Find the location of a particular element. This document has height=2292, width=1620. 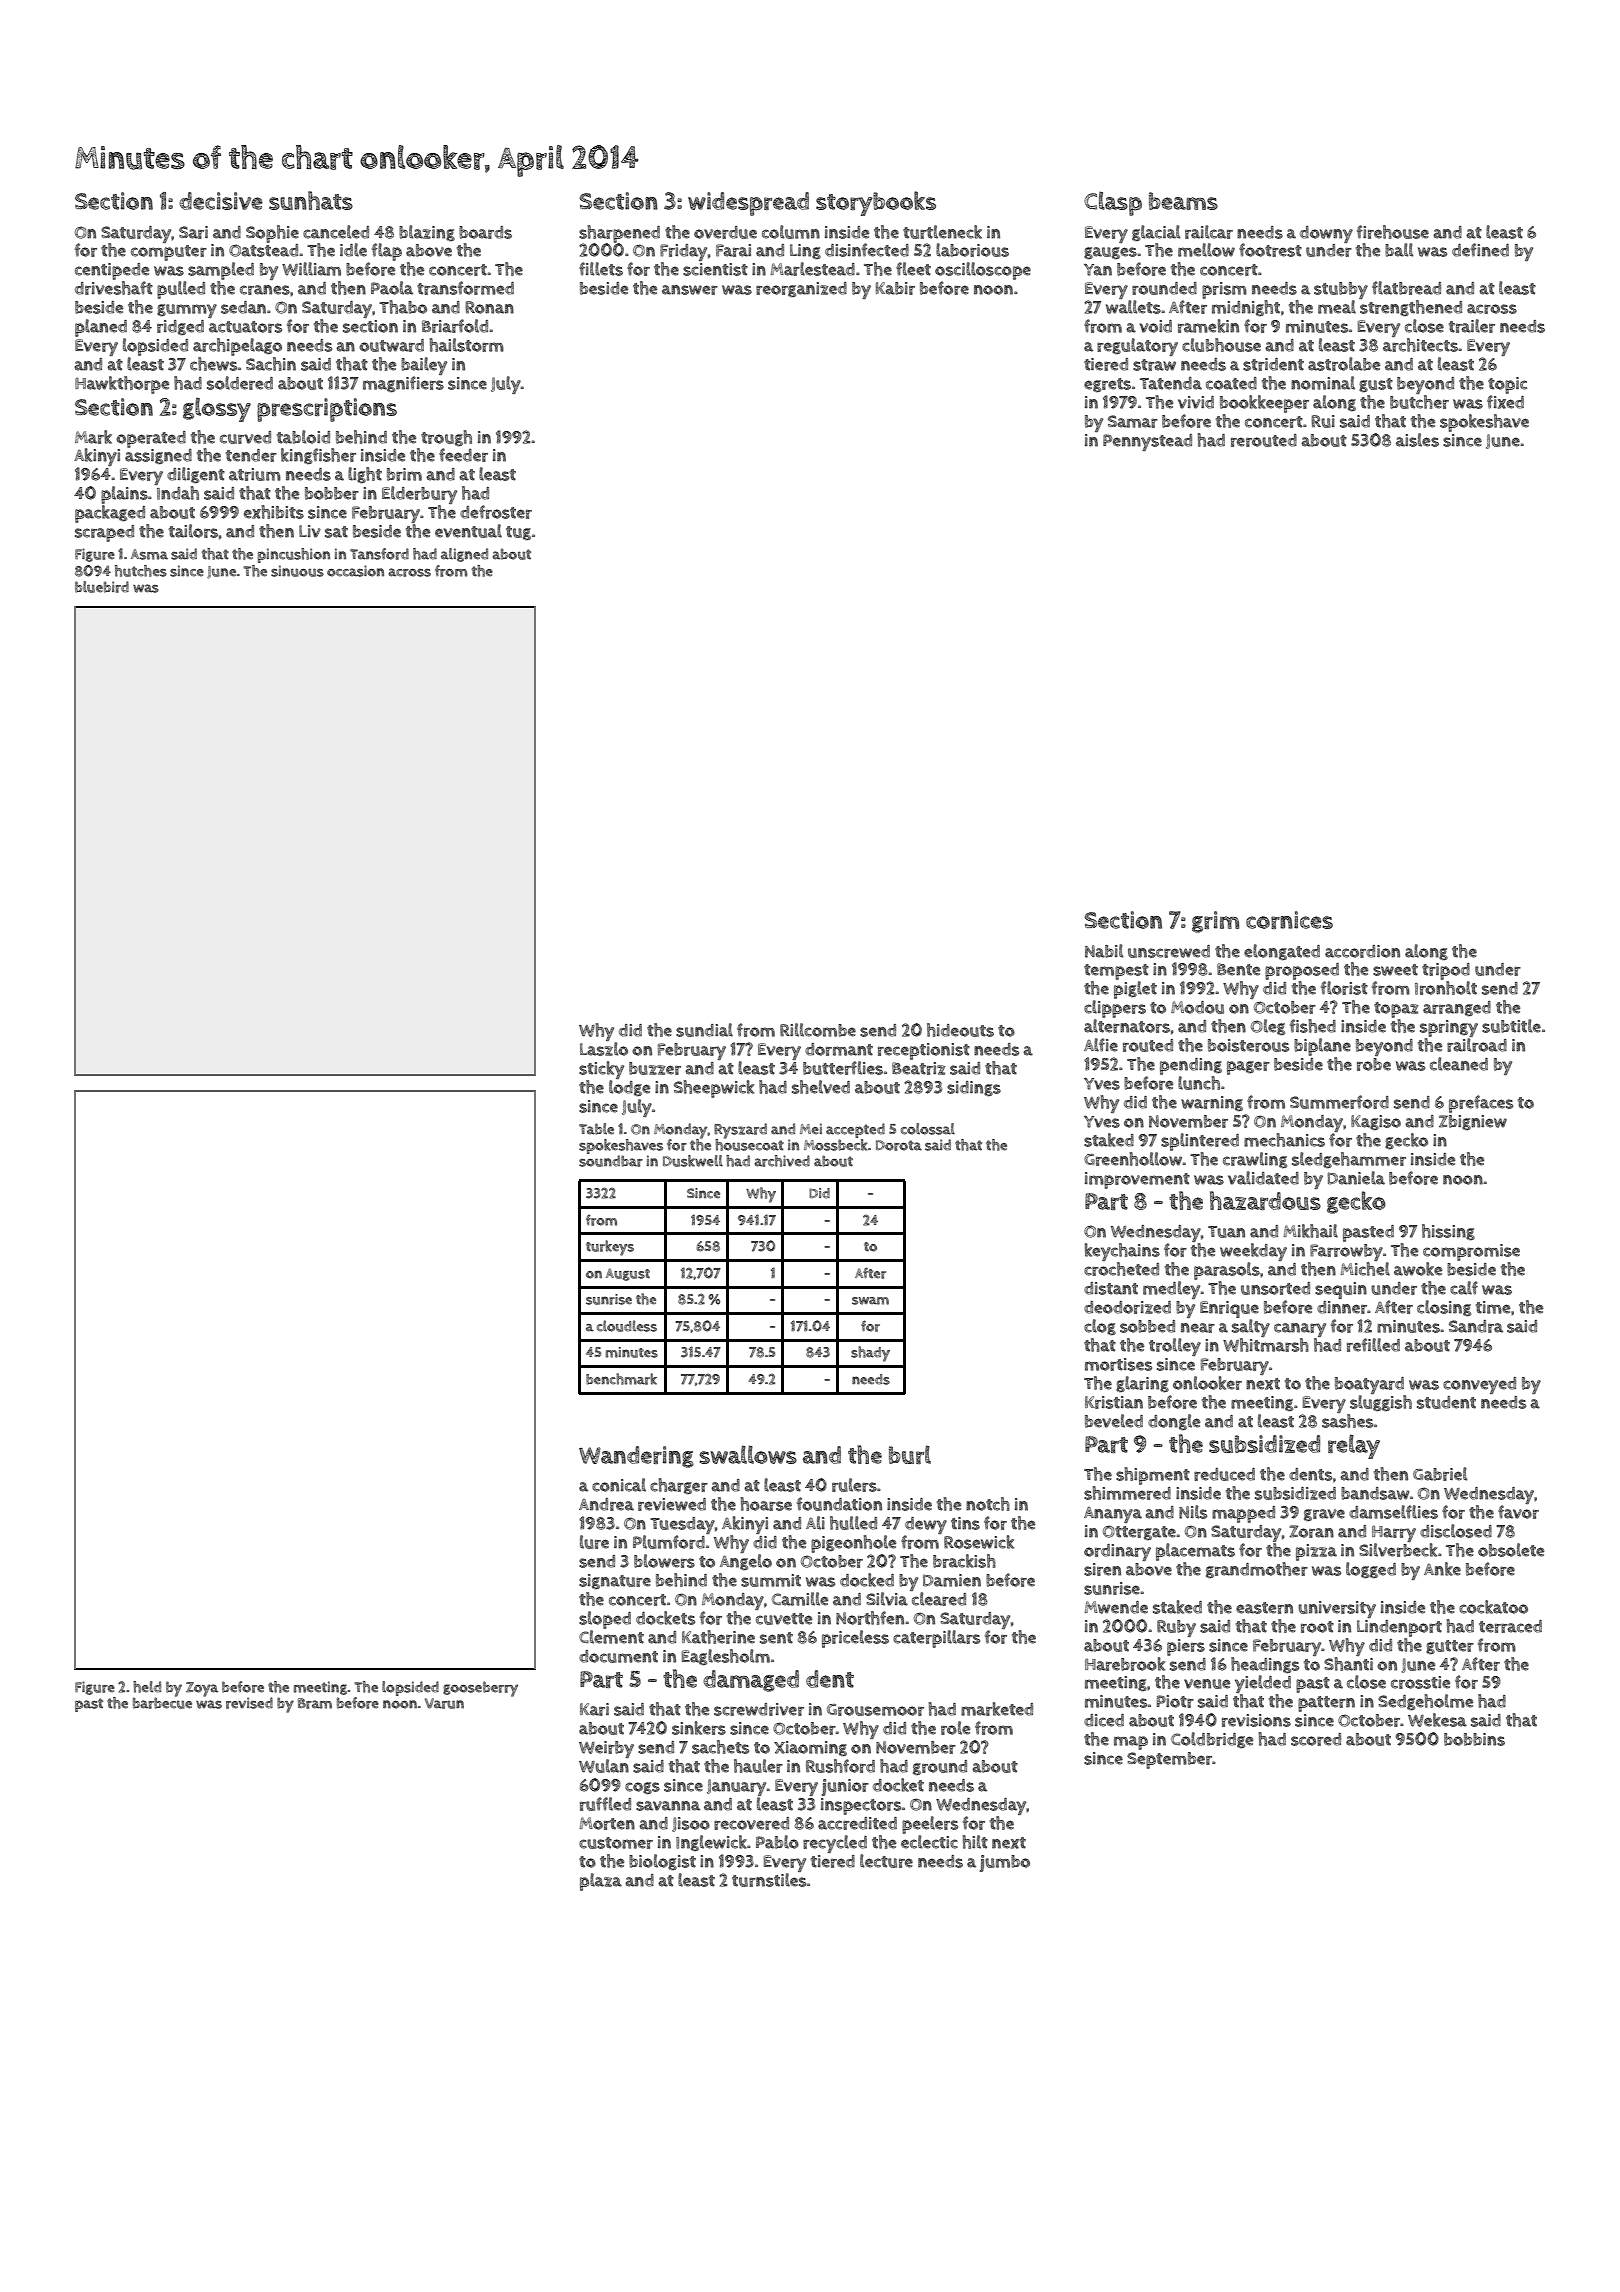

bluebird is located at coordinates (102, 587).
